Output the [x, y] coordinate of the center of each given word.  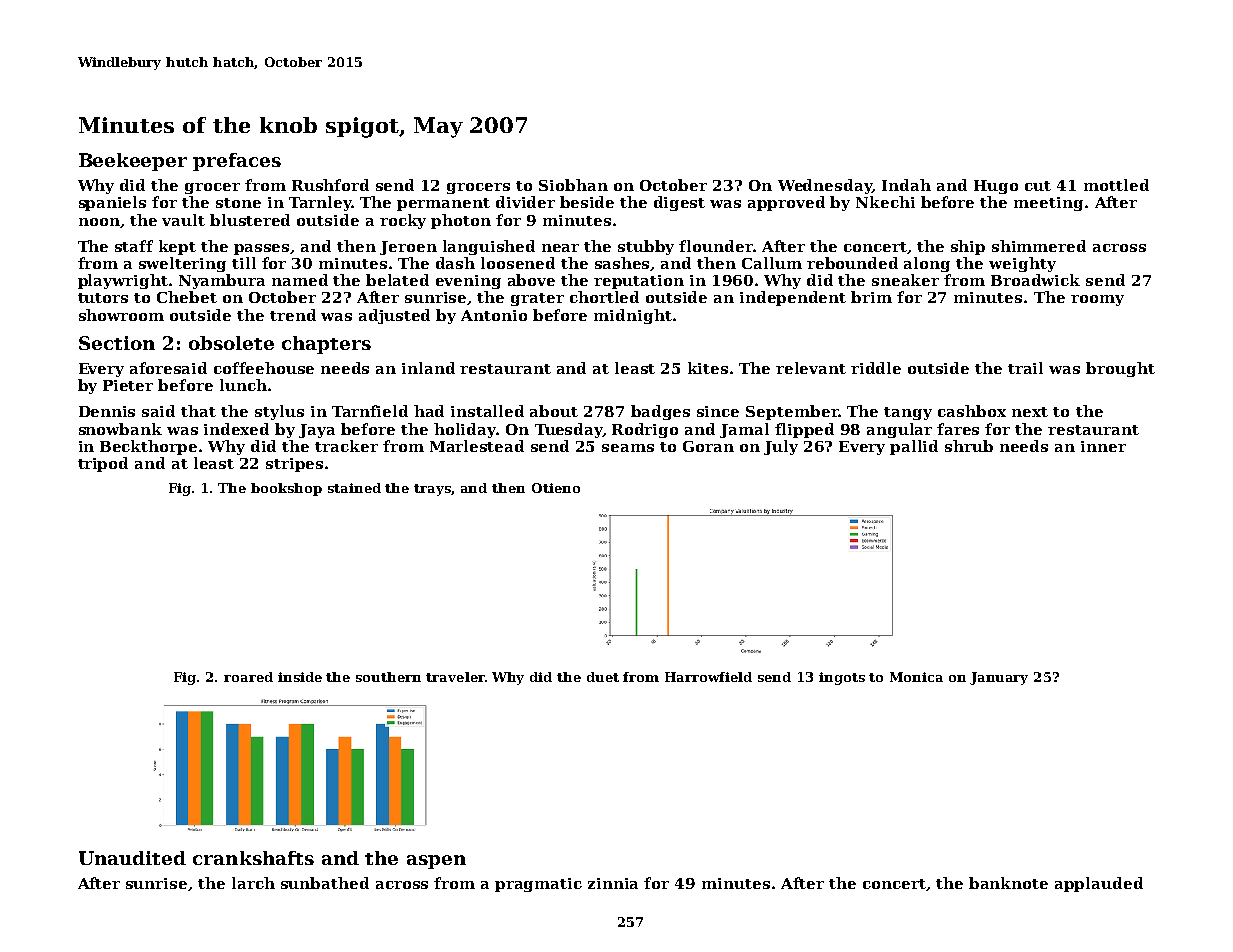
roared [248, 677]
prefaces [237, 162]
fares [958, 429]
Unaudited [132, 858]
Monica [916, 677]
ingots [842, 678]
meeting [1048, 204]
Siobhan [573, 185]
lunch [243, 385]
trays [432, 490]
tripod [103, 464]
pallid [914, 447]
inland [428, 368]
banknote [1008, 883]
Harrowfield [708, 677]
